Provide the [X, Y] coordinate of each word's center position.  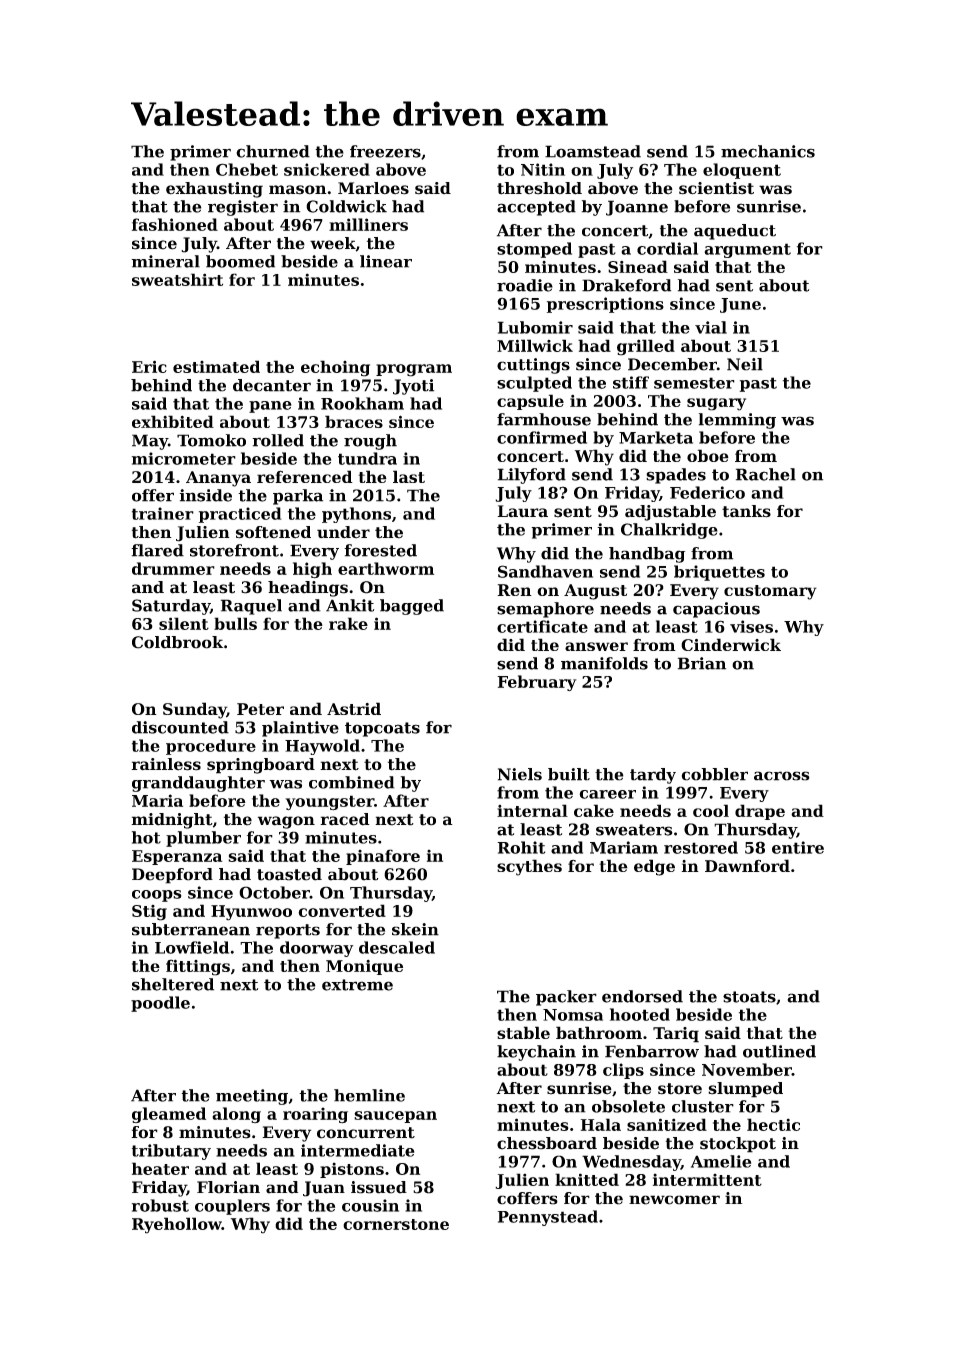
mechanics [768, 151]
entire [798, 847]
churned [273, 151]
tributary [171, 1152]
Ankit [350, 605]
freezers [385, 151]
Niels [520, 774]
